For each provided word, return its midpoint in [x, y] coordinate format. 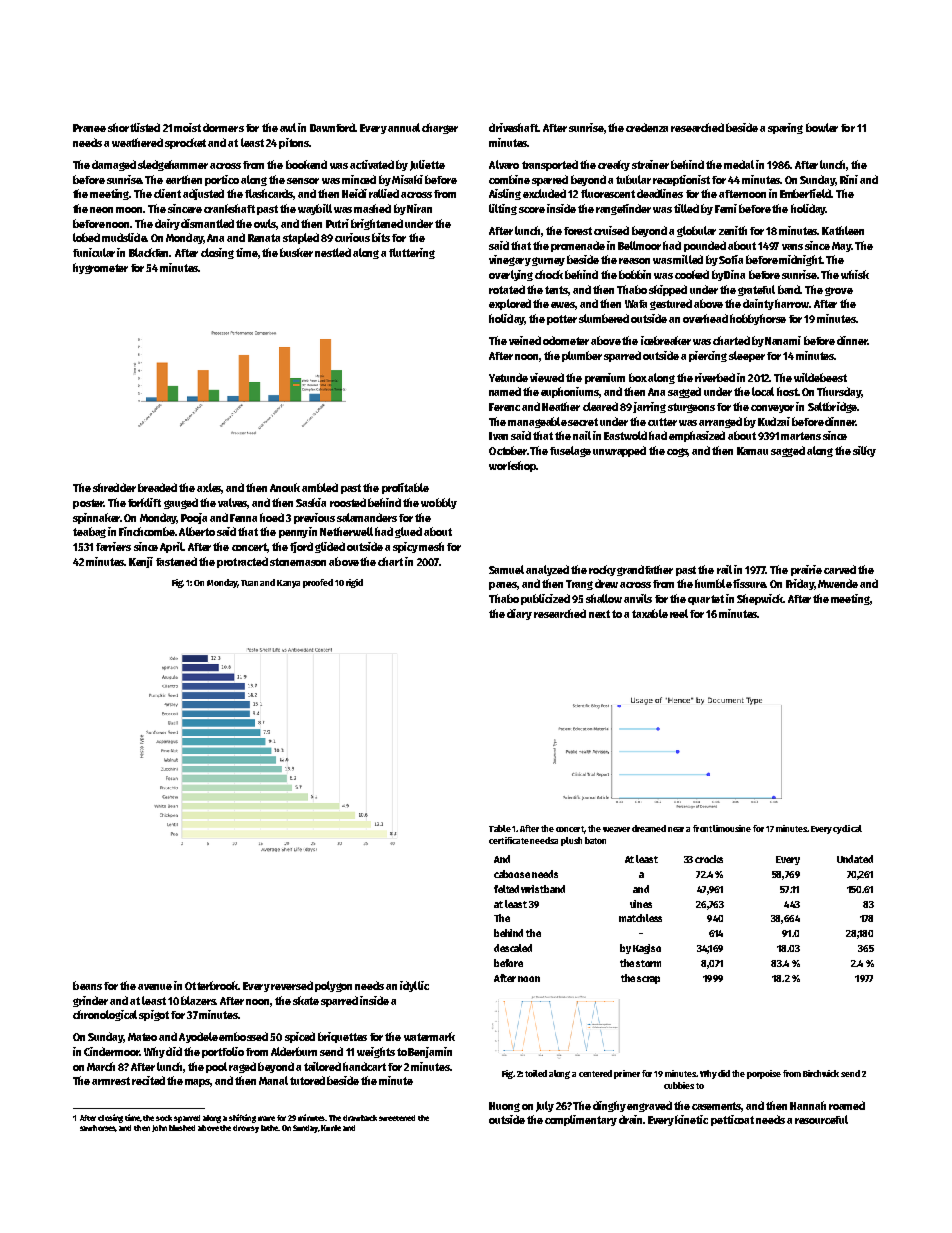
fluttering [412, 253]
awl [288, 127]
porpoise [764, 1074]
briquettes [342, 1037]
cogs [677, 452]
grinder [90, 1001]
